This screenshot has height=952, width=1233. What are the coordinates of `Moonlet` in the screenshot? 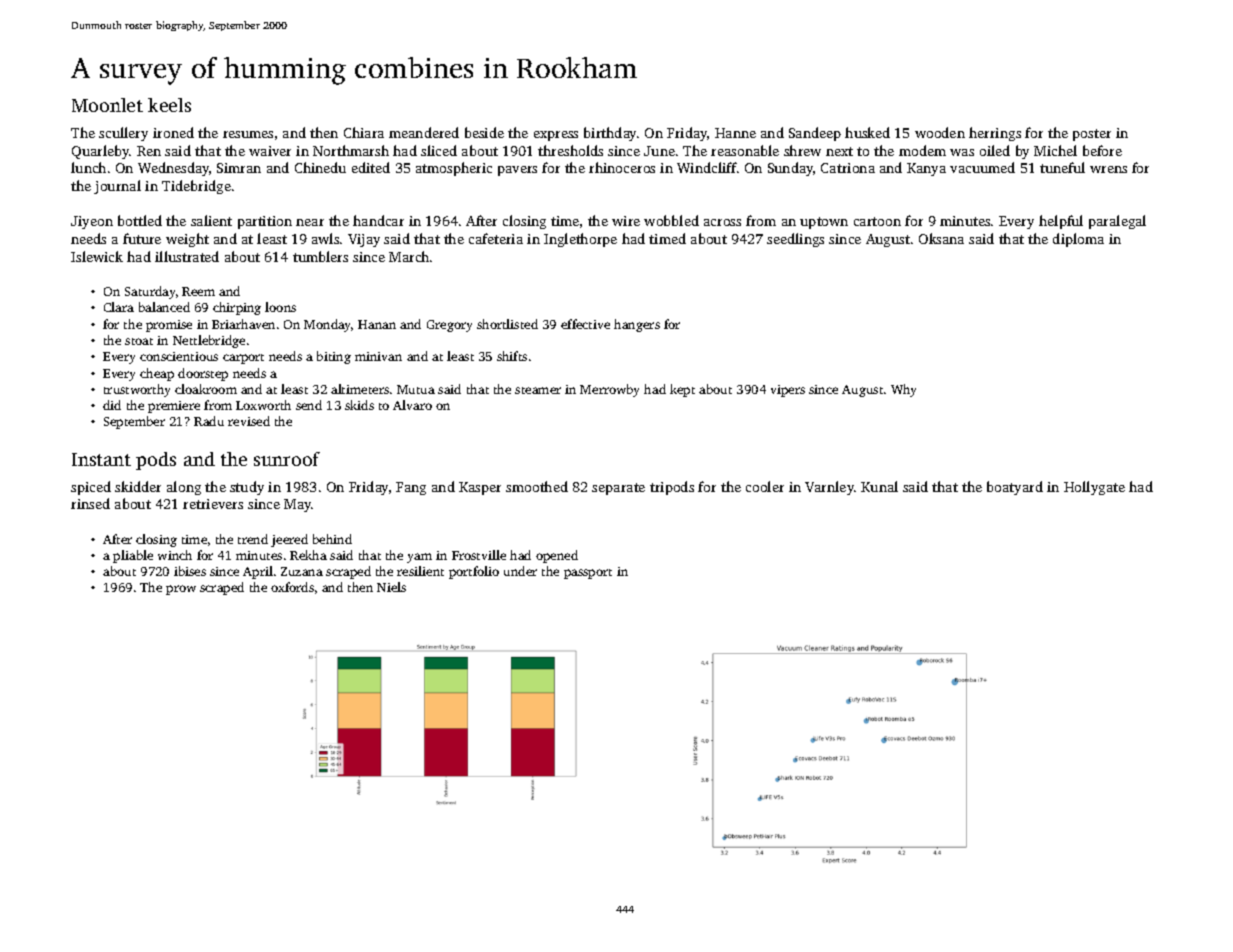 It's located at (107, 105).
